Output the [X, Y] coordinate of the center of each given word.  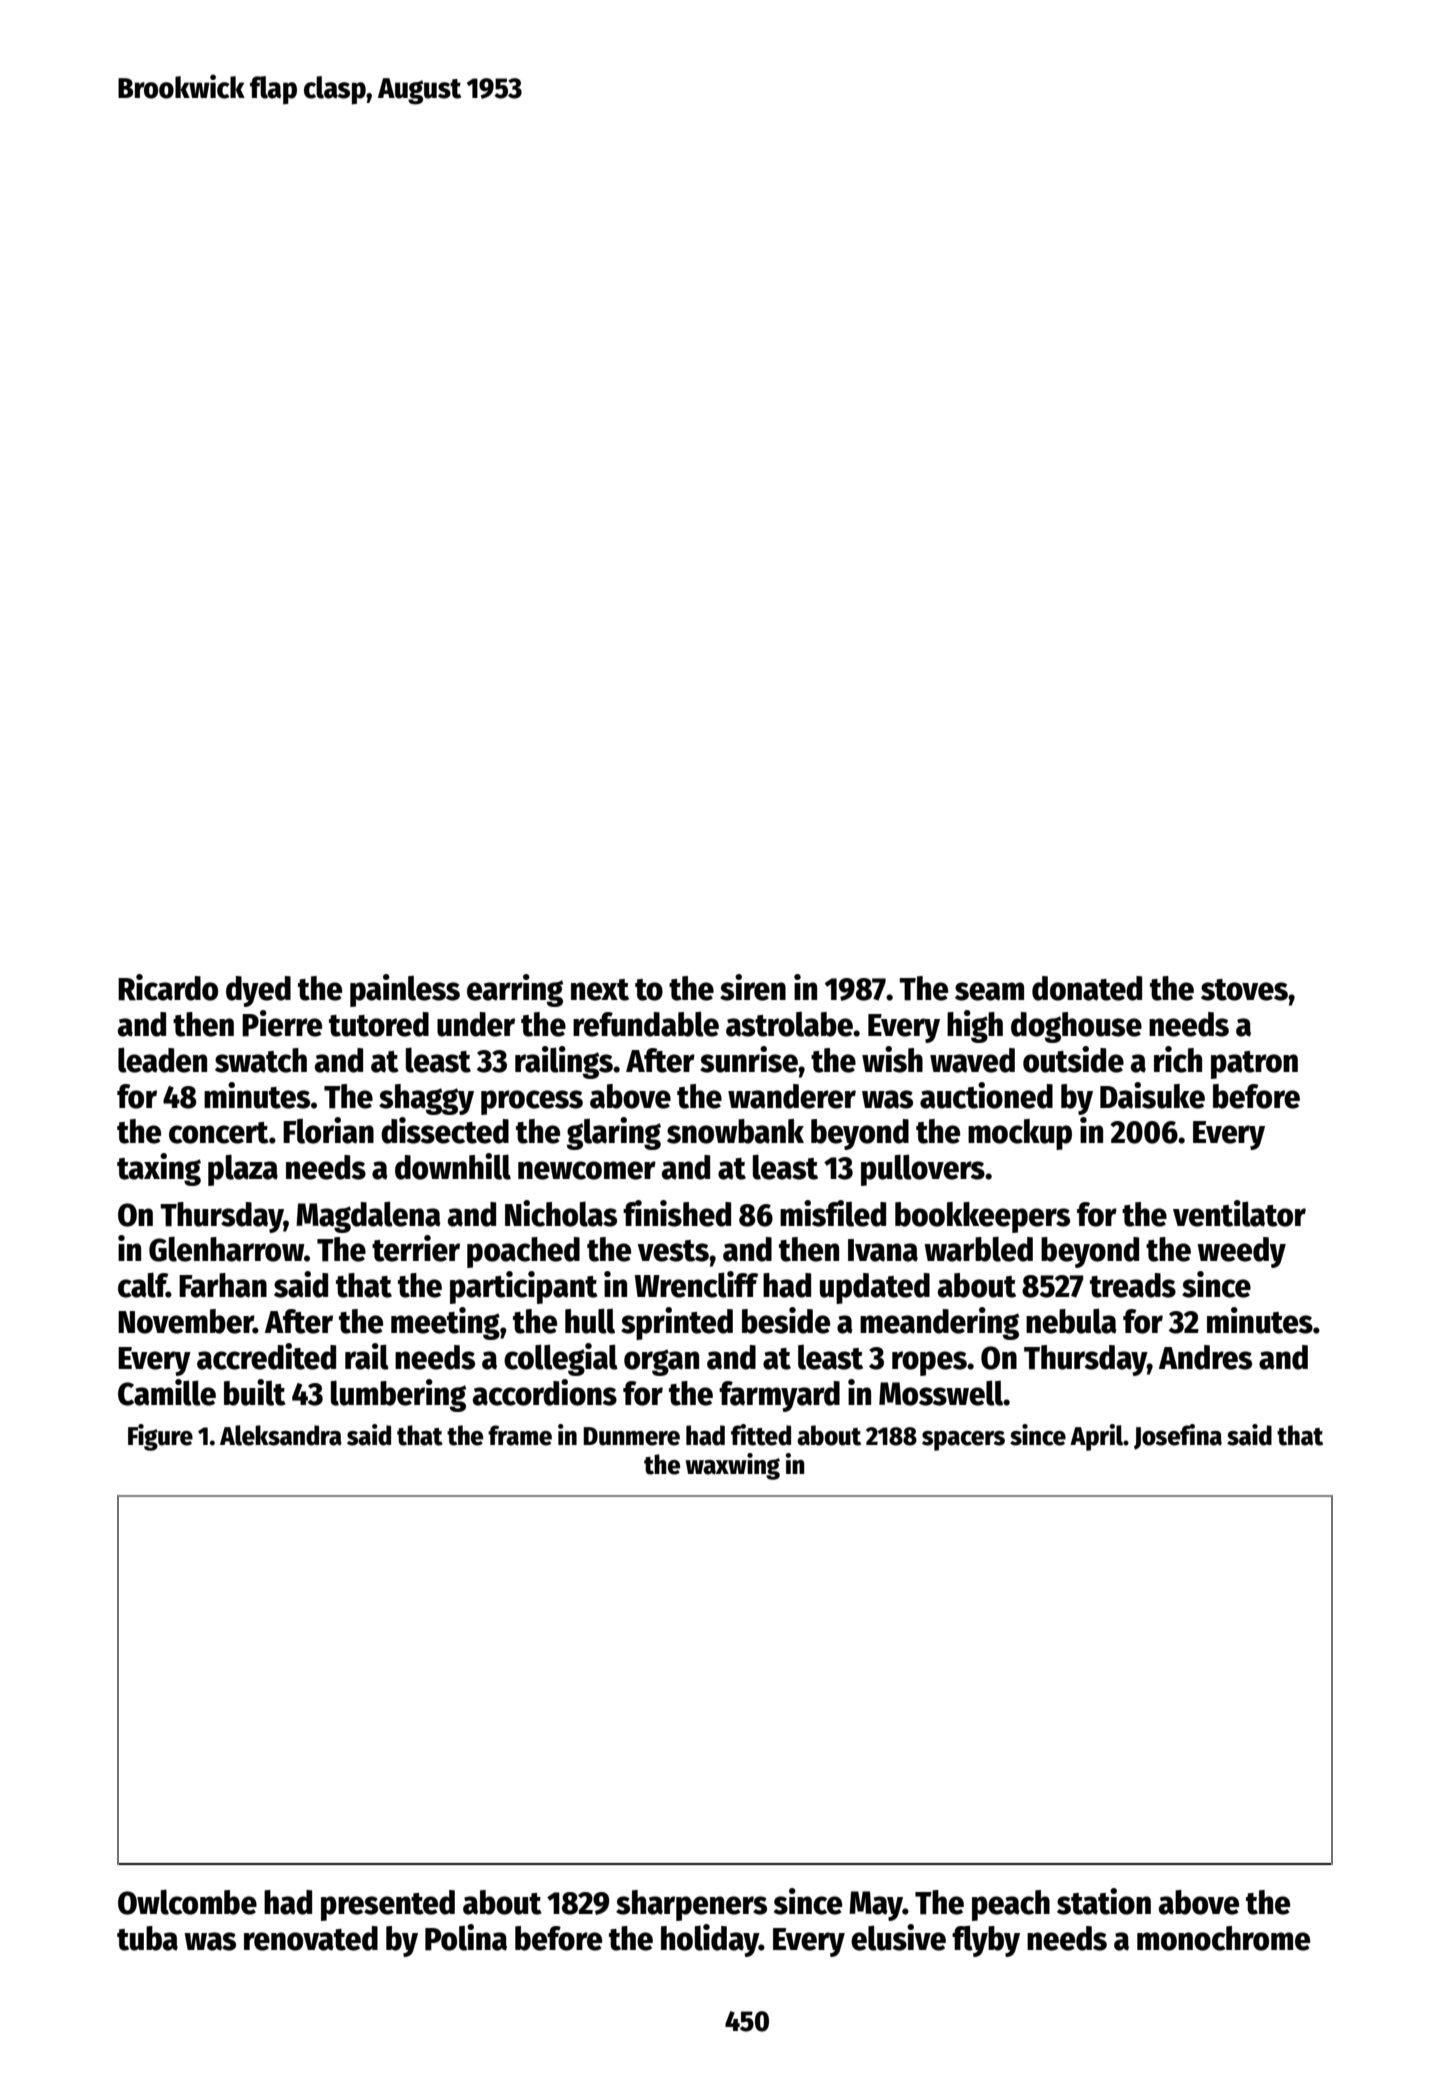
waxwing [733, 1466]
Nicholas [561, 1213]
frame [520, 1435]
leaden [162, 1060]
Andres [1205, 1357]
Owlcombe [187, 1902]
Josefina [1178, 1437]
